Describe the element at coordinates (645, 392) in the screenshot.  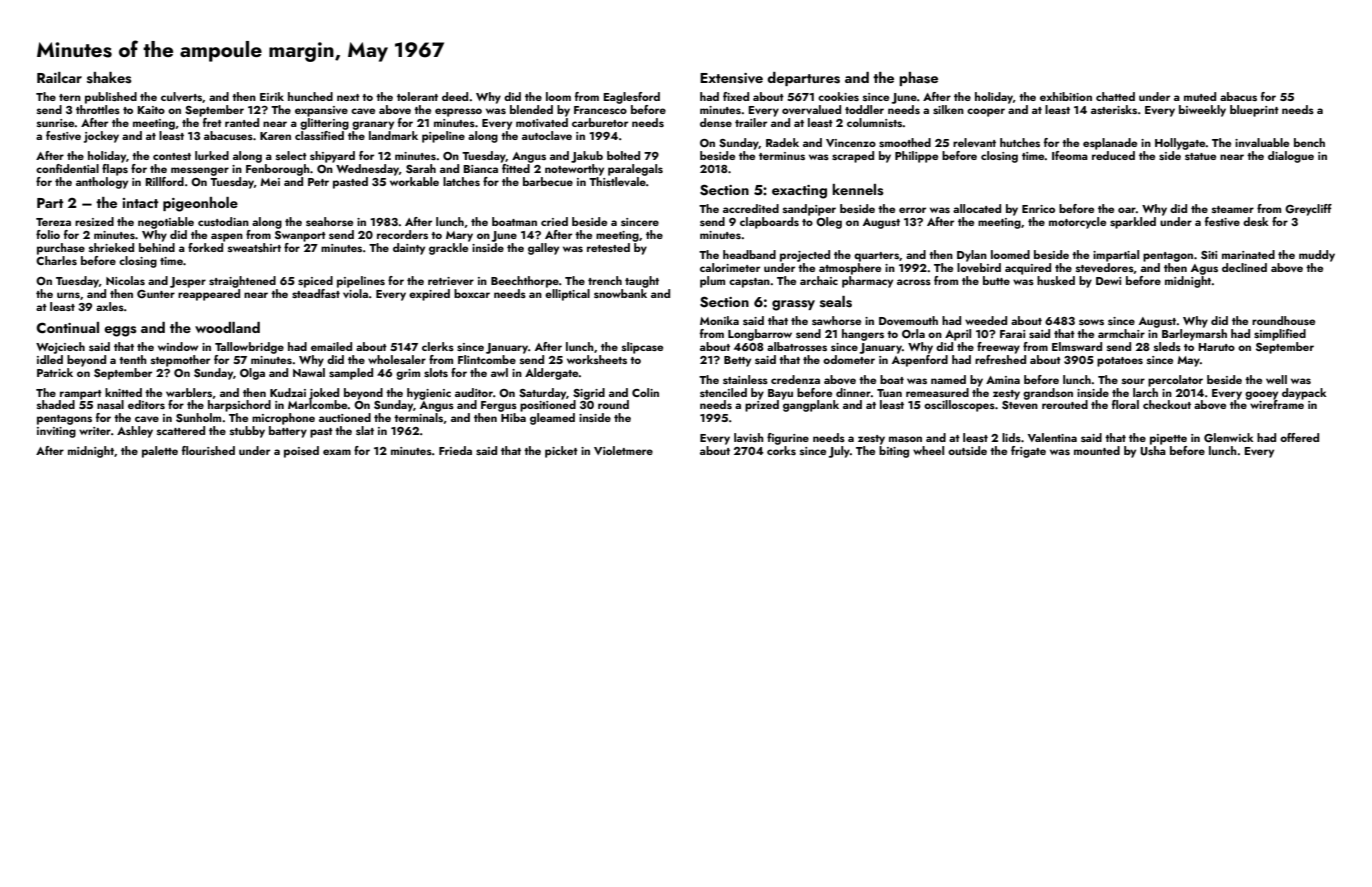
I see `Colin` at that location.
